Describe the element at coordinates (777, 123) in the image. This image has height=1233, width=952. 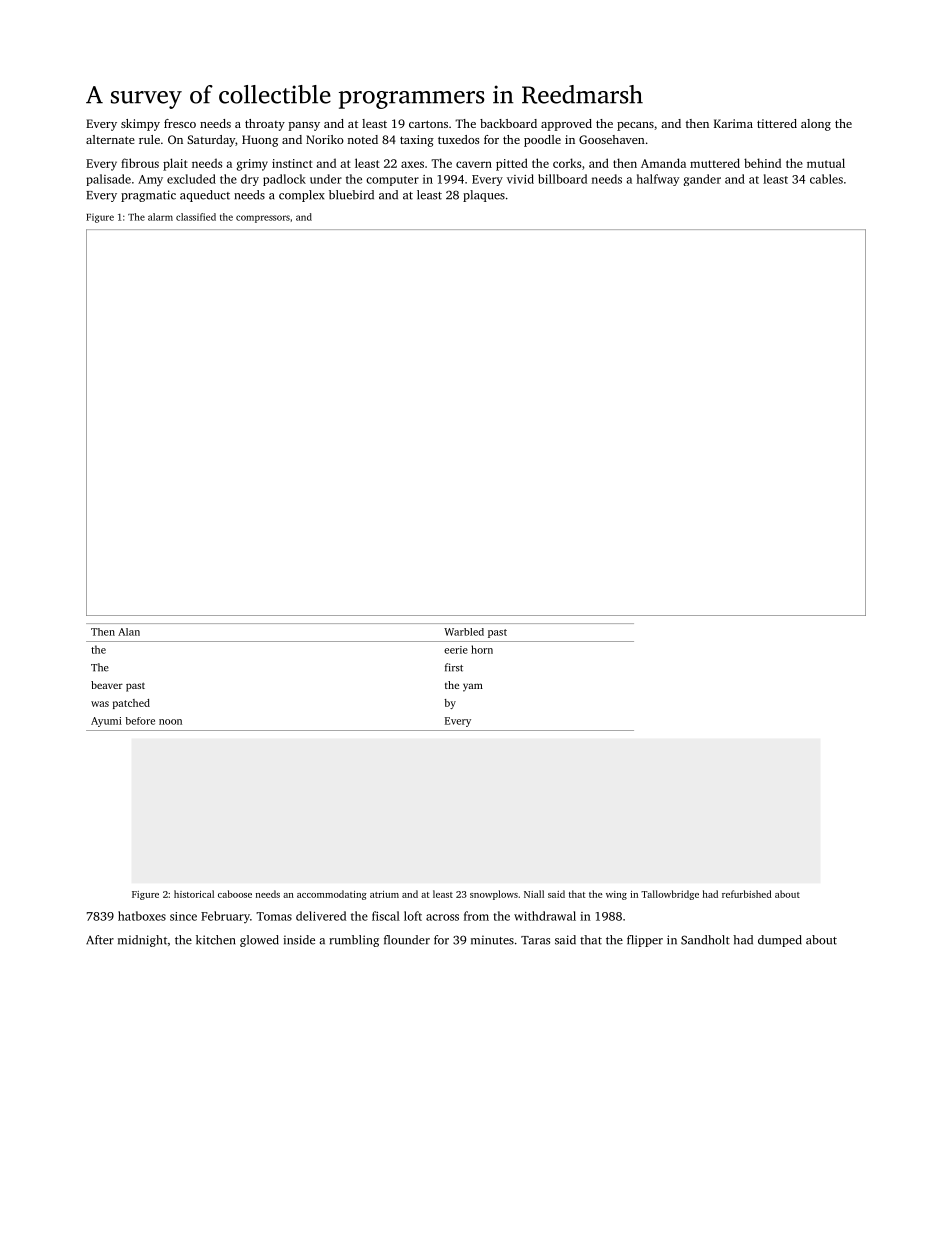
I see `tittered` at that location.
